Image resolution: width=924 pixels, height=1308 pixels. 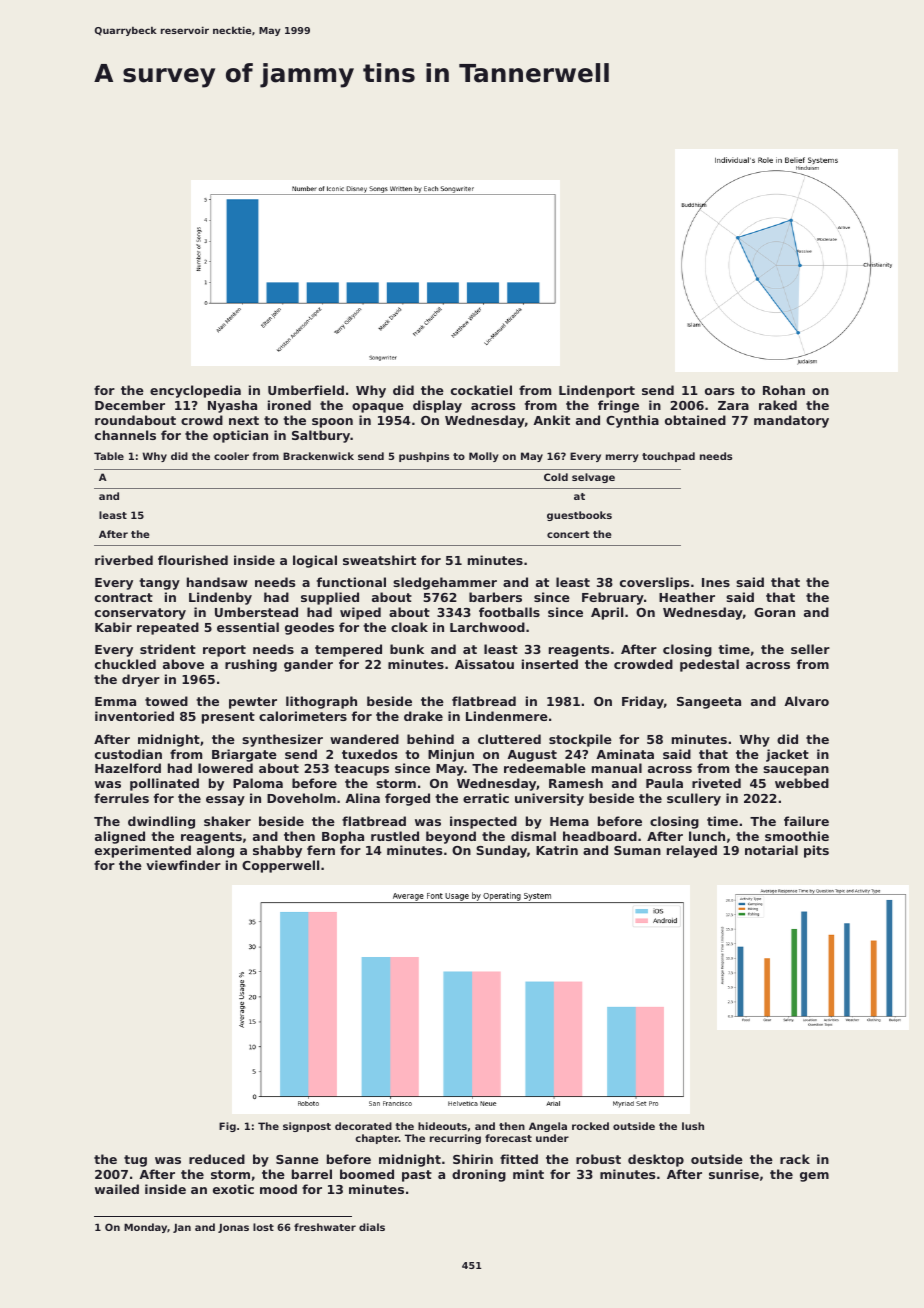 I want to click on Jonas, so click(x=233, y=1228).
